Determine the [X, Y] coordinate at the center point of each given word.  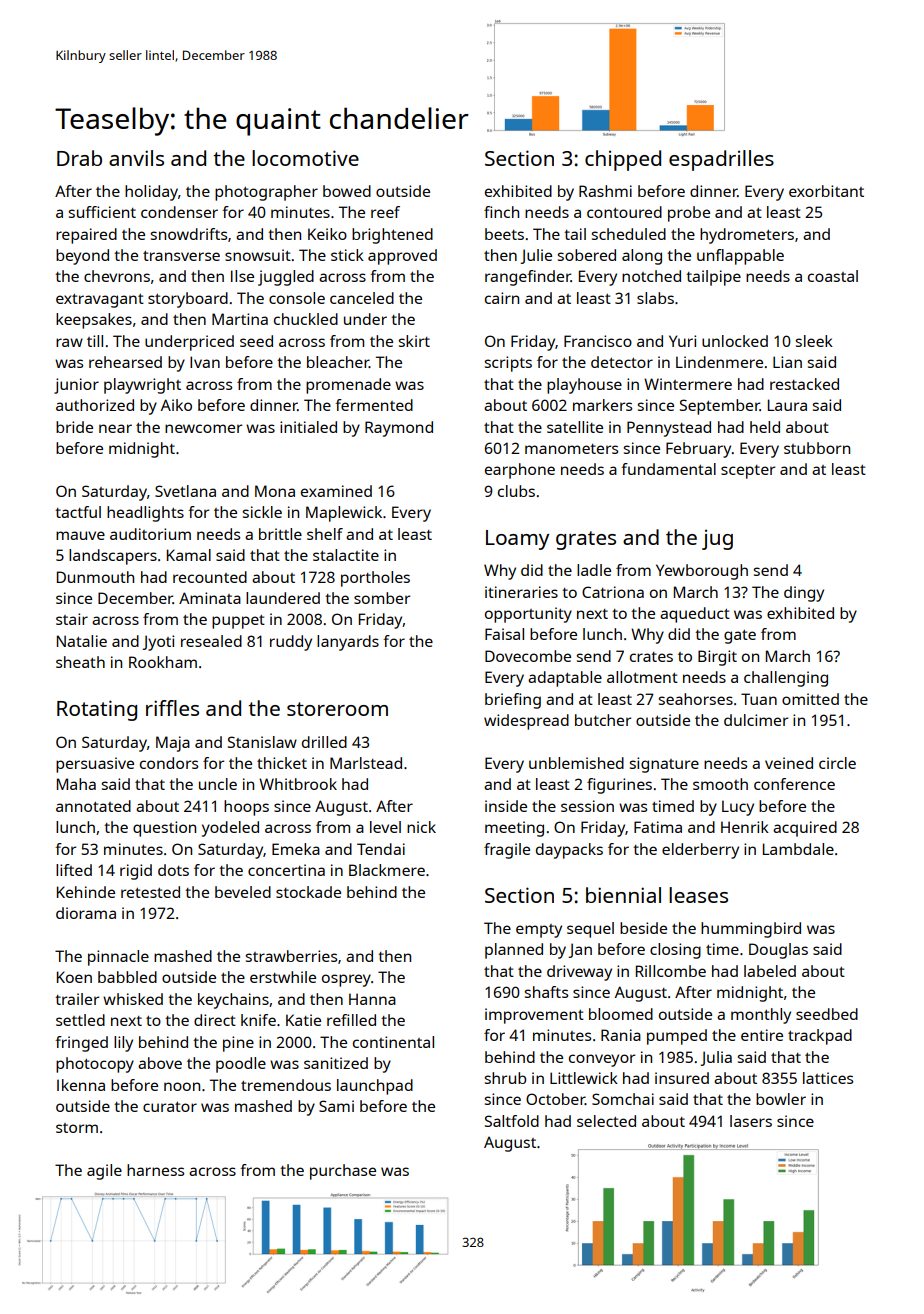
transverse [181, 256]
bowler [781, 1099]
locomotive [305, 158]
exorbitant [826, 191]
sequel [590, 930]
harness [155, 1170]
